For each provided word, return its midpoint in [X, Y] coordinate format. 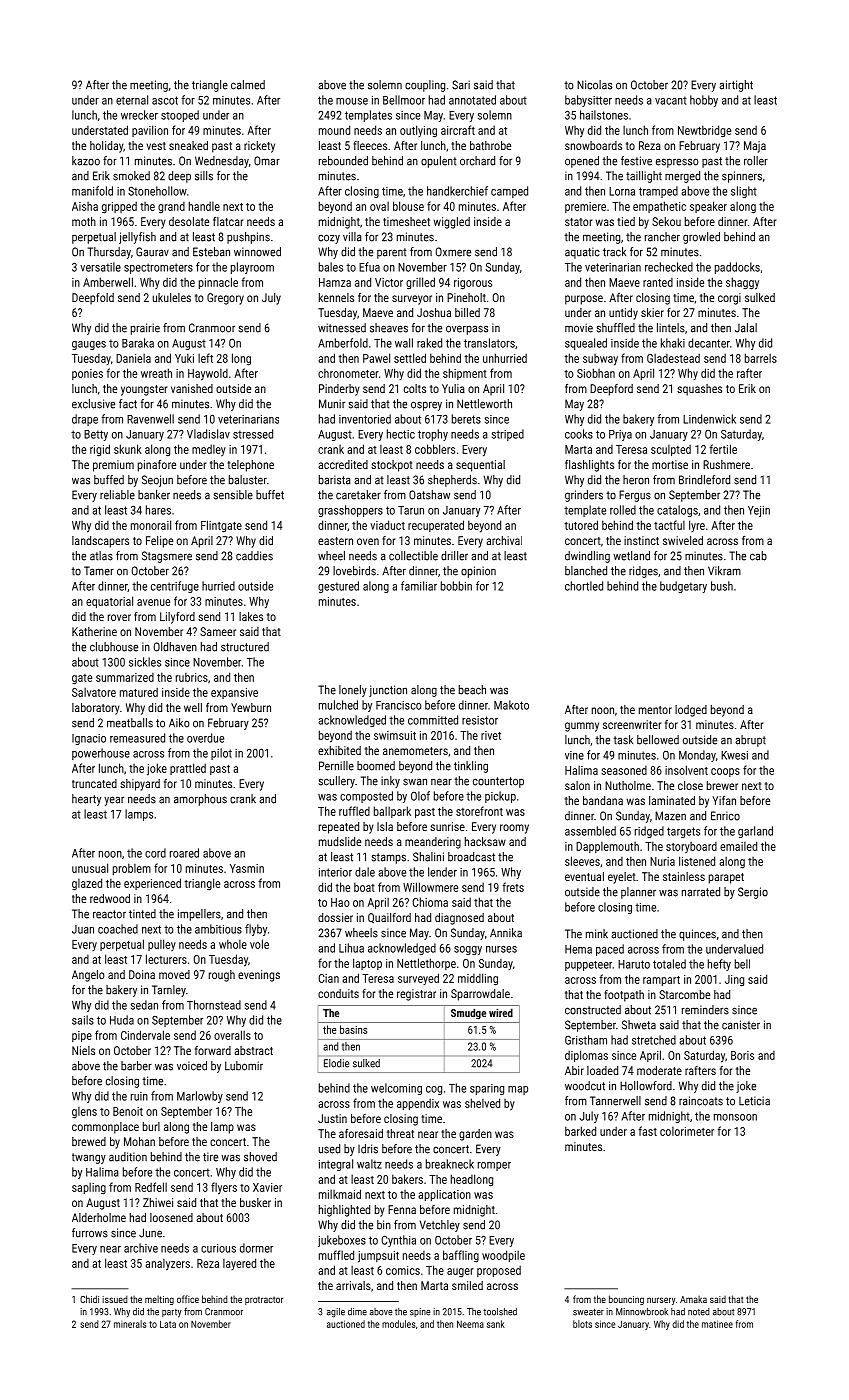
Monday [697, 756]
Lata [168, 1324]
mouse [352, 101]
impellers [199, 915]
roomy [514, 829]
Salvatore [94, 692]
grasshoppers [350, 511]
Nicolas [594, 85]
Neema [470, 1324]
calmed [248, 85]
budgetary [683, 587]
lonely [353, 691]
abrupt [750, 741]
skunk [128, 449]
